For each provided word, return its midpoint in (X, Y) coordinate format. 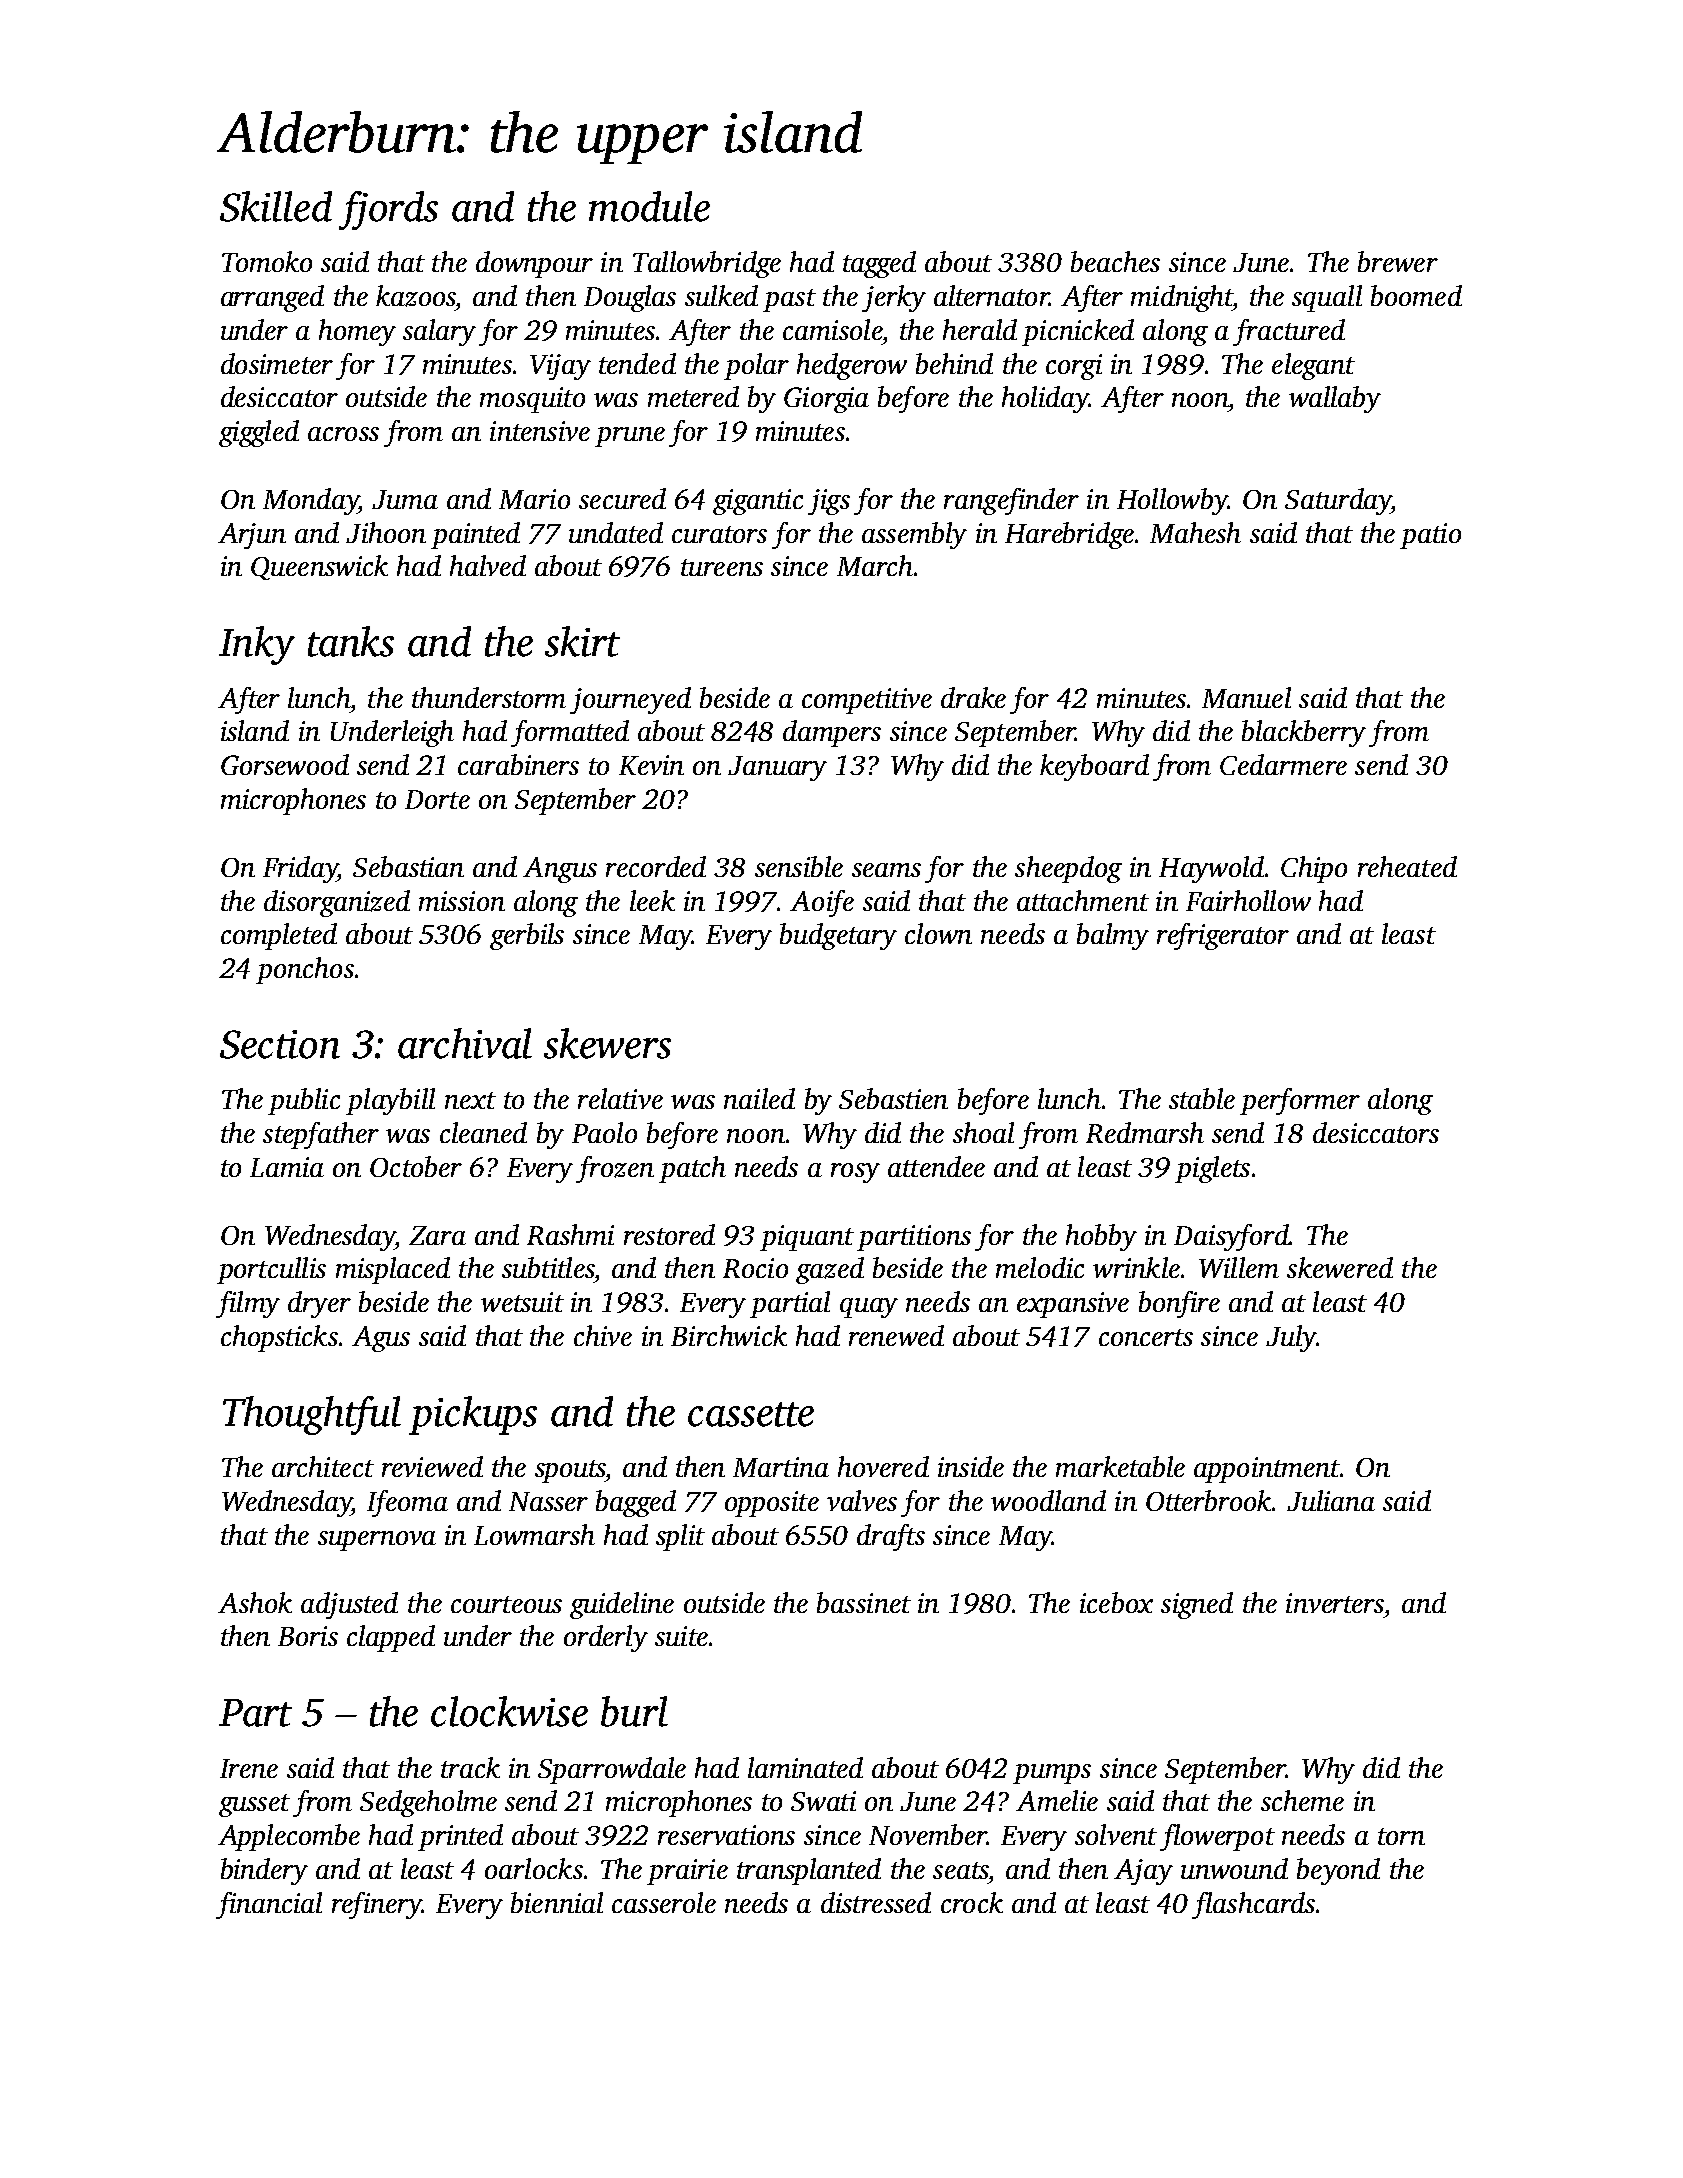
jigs (829, 502)
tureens (722, 567)
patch (692, 1169)
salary (439, 332)
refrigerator (1223, 936)
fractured (1289, 332)
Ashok (255, 1602)
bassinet (864, 1602)
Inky (257, 645)
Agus (381, 1339)
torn (1401, 1836)
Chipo (1314, 869)
